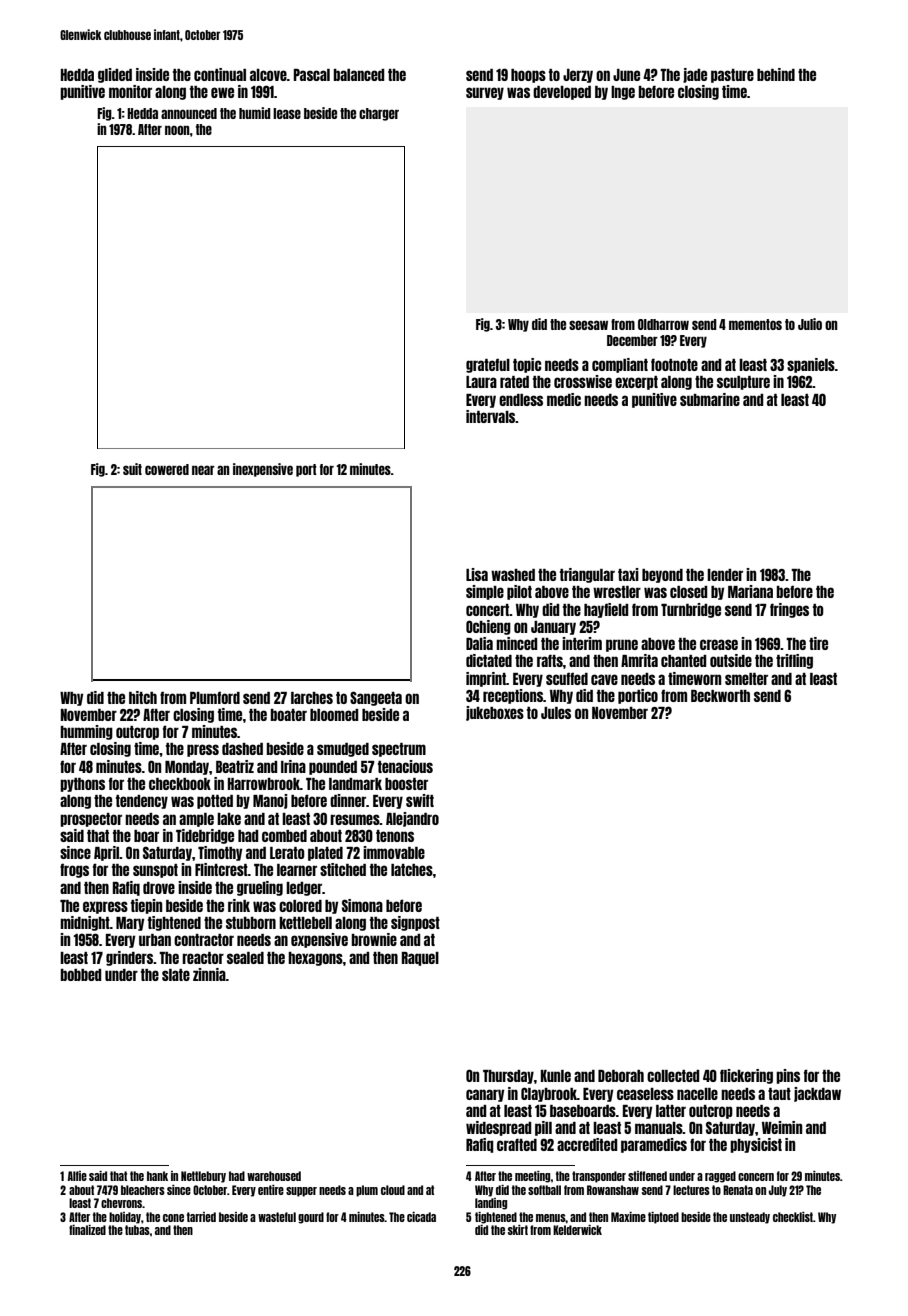  Describe the element at coordinates (379, 114) in the document. I see `charger` at that location.
